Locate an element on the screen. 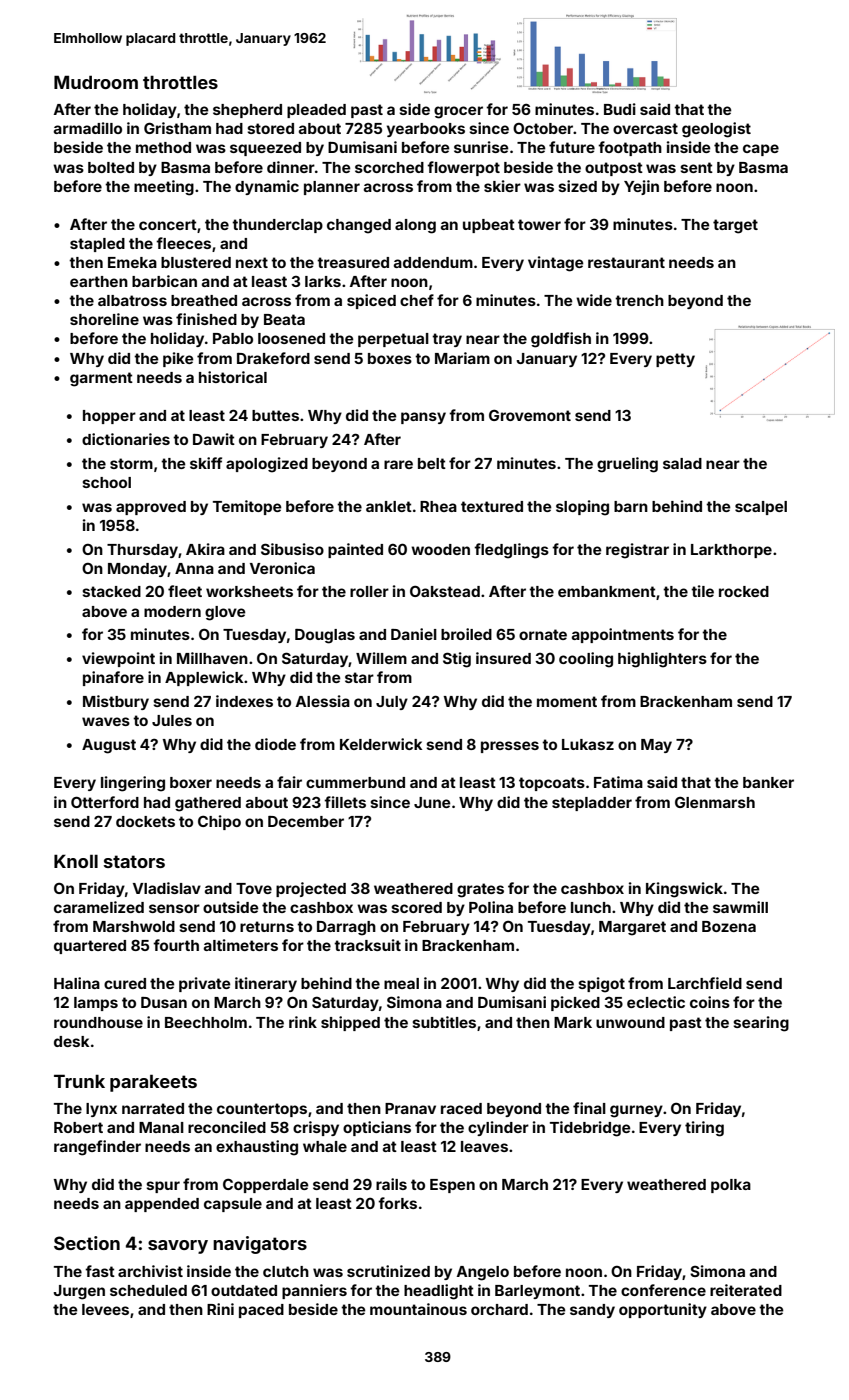  scored is located at coordinates (416, 907).
